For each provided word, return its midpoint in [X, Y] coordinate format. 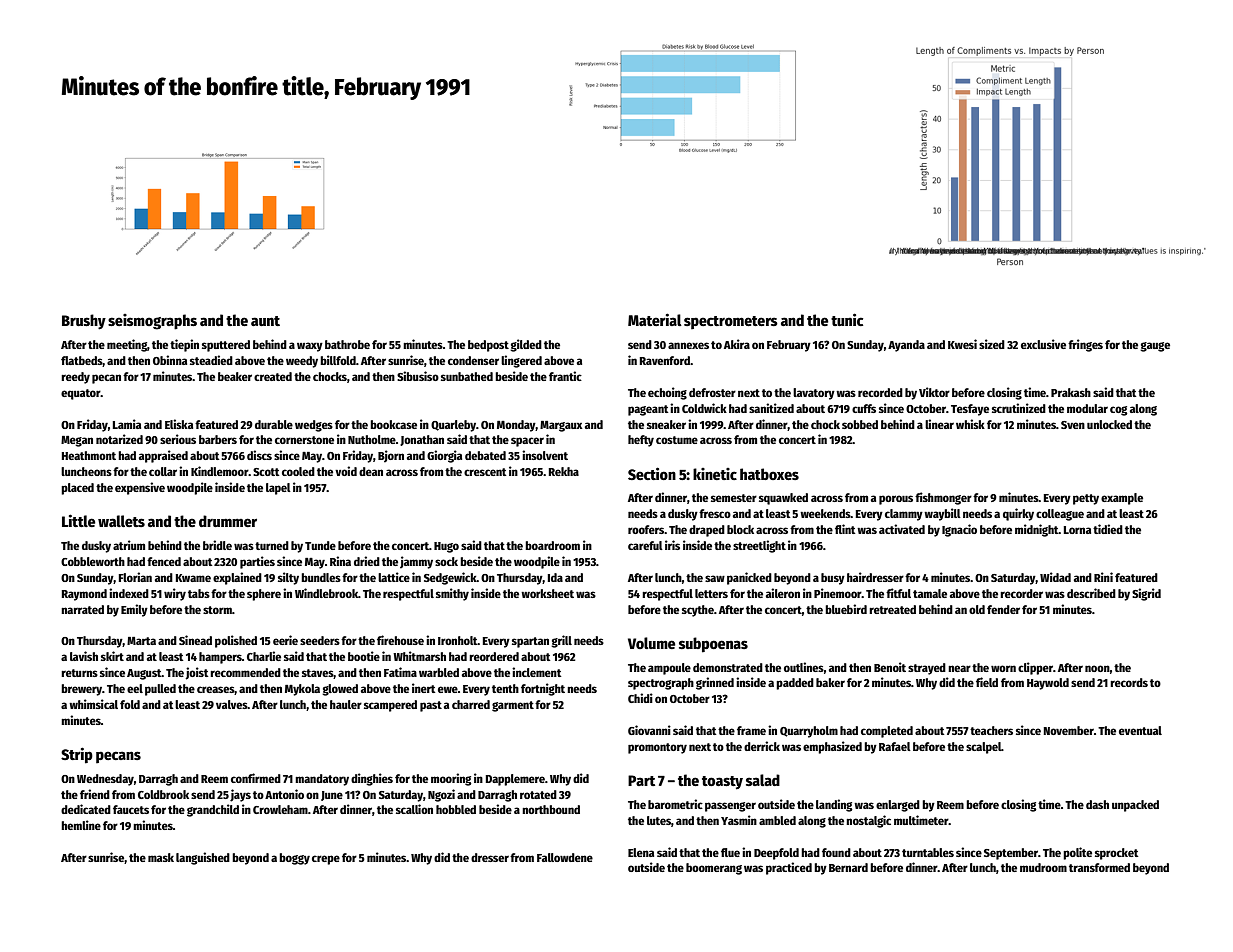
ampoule [669, 669]
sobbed [860, 424]
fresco [715, 513]
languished [203, 858]
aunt [265, 321]
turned [272, 545]
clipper [1035, 668]
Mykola [302, 690]
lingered [521, 361]
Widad [1055, 577]
